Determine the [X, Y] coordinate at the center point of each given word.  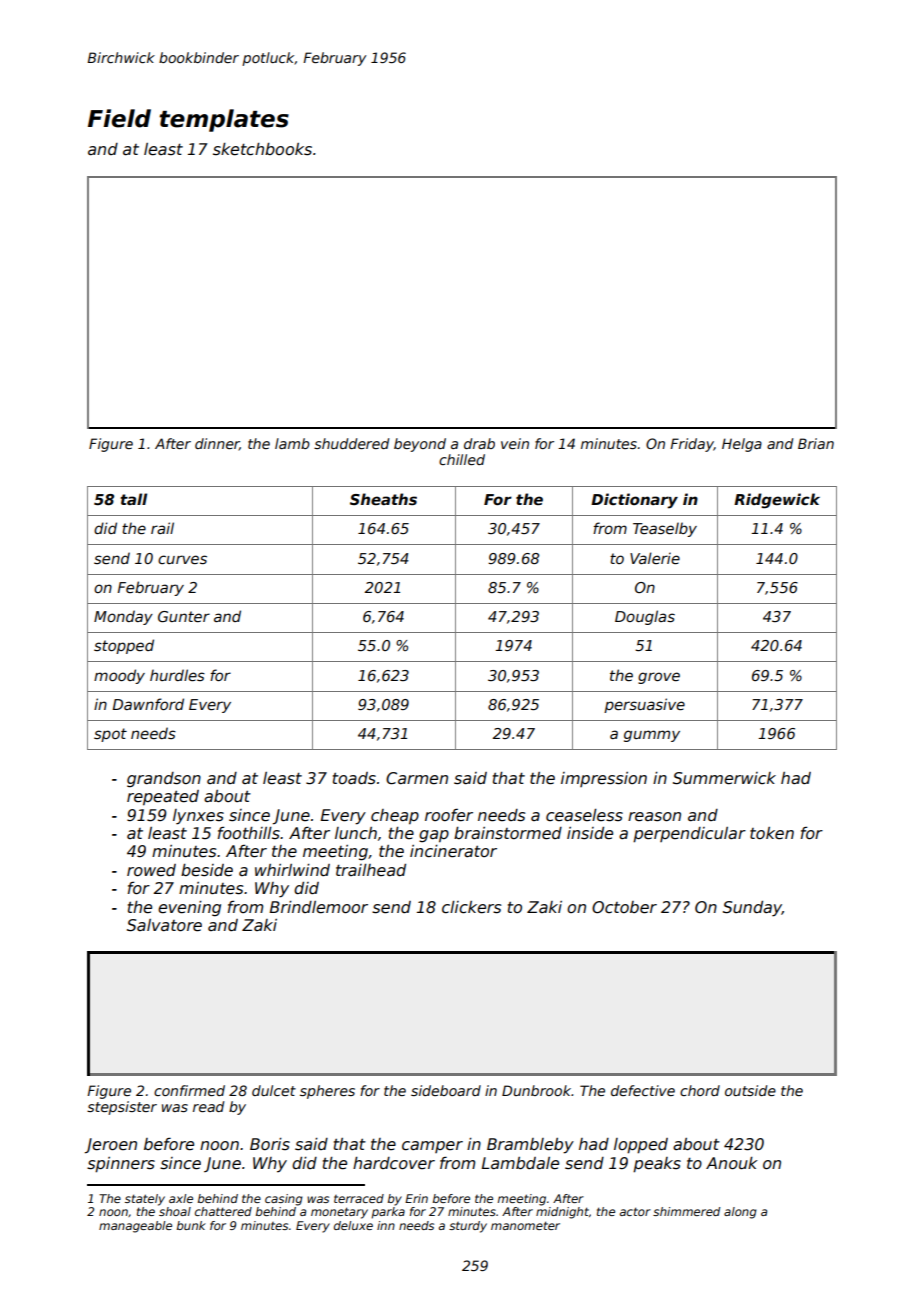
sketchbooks [262, 149]
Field [119, 118]
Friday [692, 445]
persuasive [644, 705]
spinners [121, 1165]
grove [659, 678]
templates [224, 120]
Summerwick [724, 778]
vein [515, 443]
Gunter [184, 616]
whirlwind [292, 870]
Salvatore [164, 925]
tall [133, 499]
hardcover [394, 1163]
